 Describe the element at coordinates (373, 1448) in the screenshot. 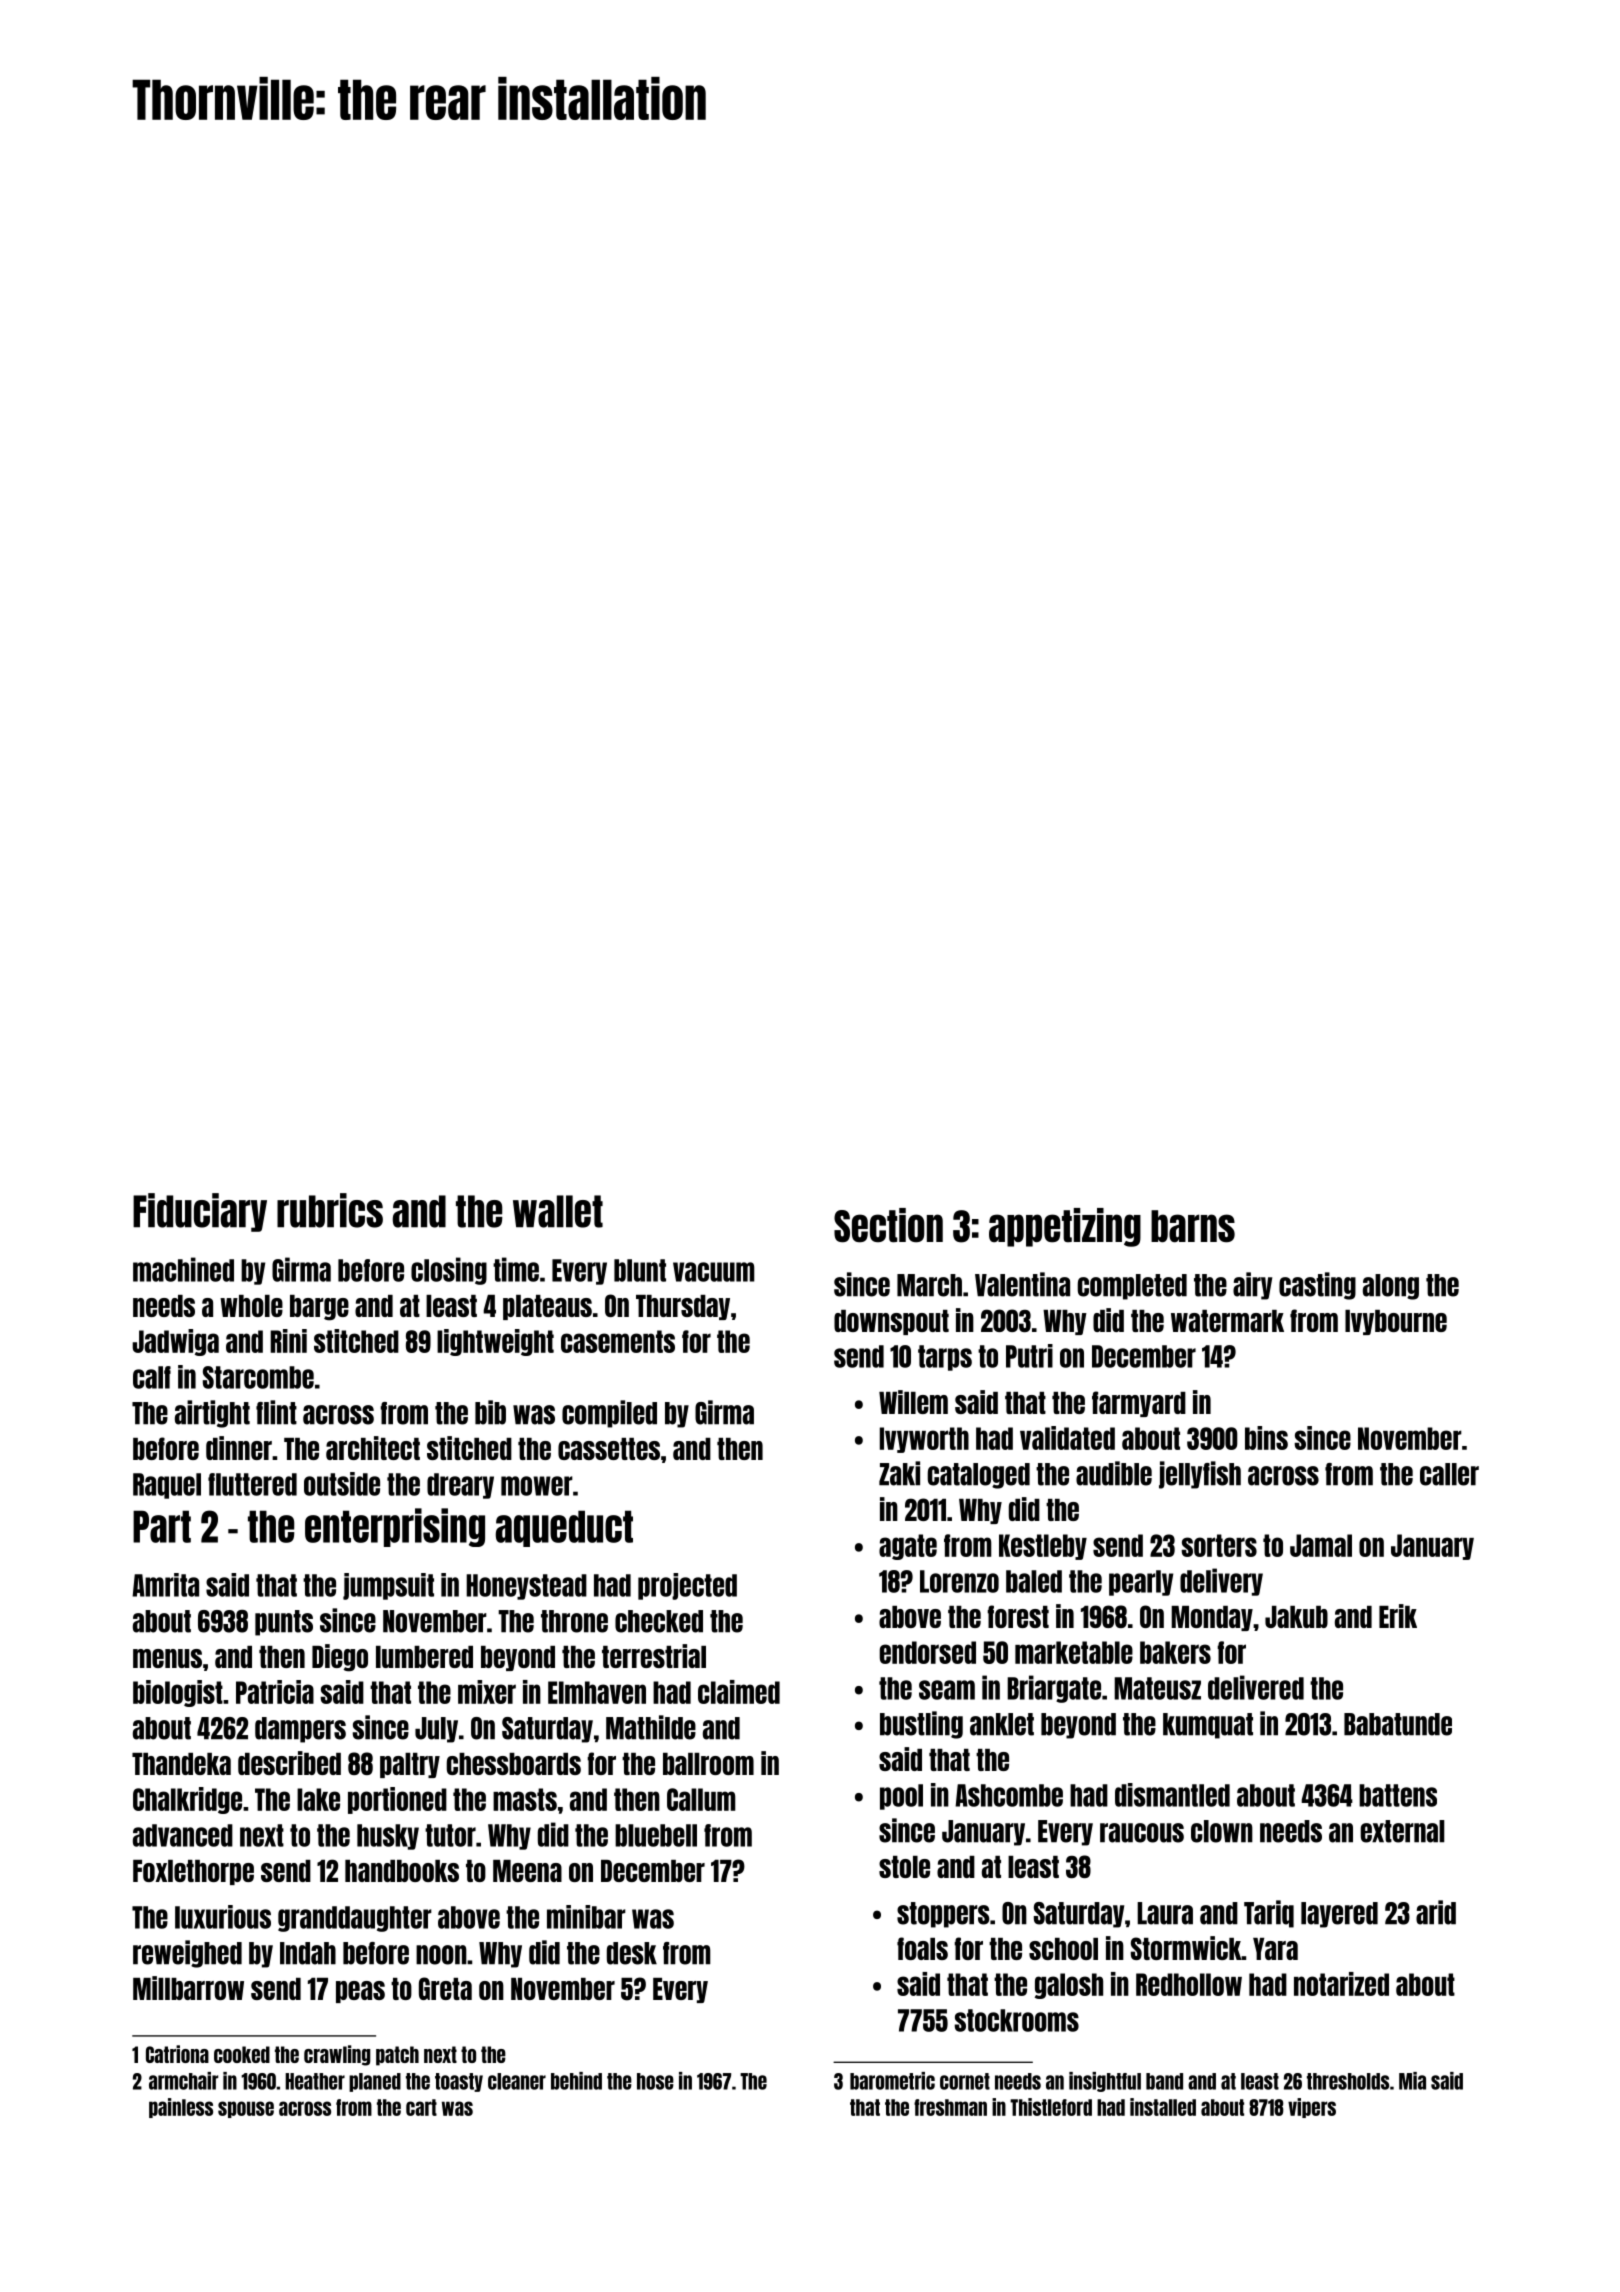

I see `architect` at that location.
